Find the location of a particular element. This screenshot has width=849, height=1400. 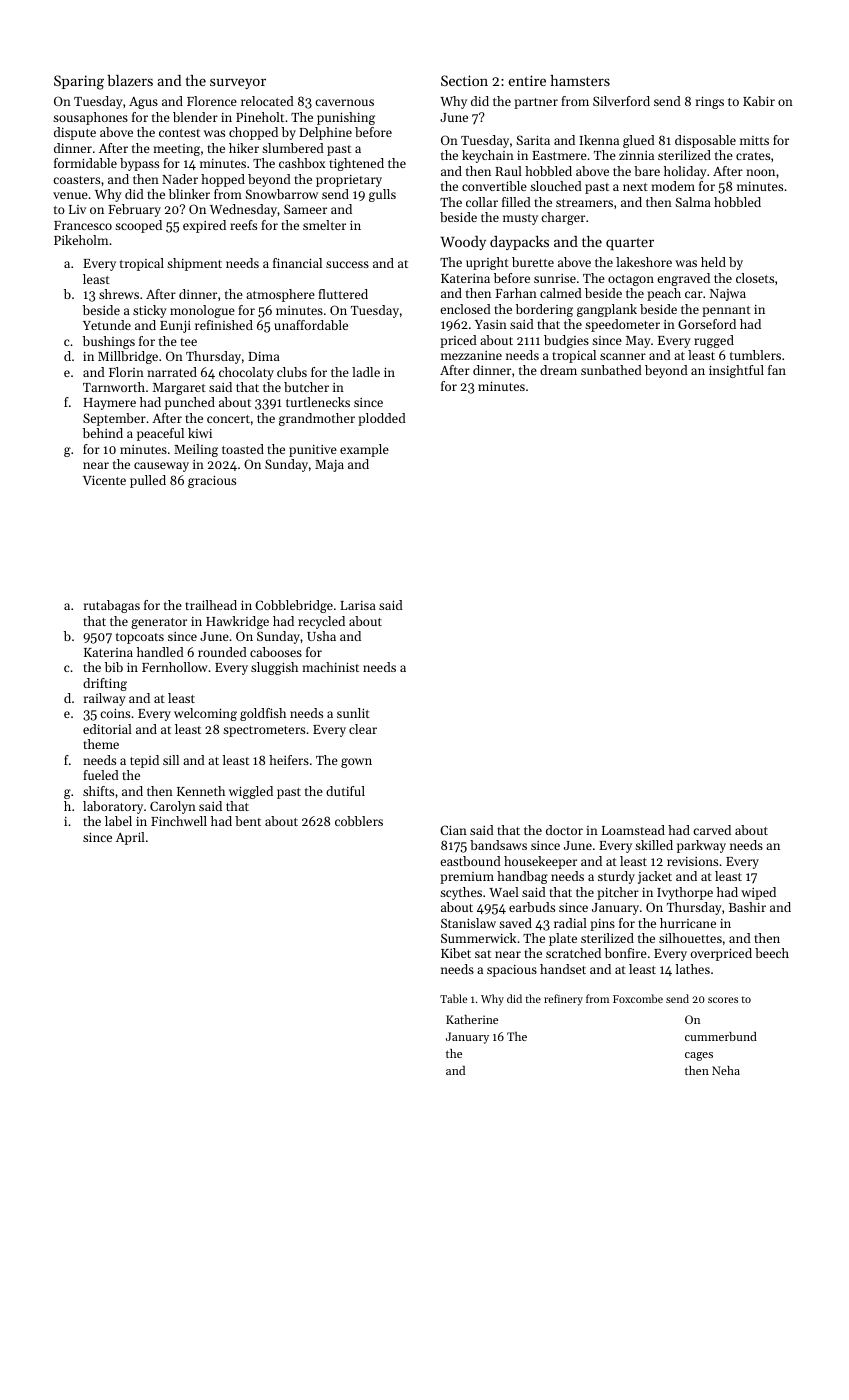

Table is located at coordinates (453, 998).
